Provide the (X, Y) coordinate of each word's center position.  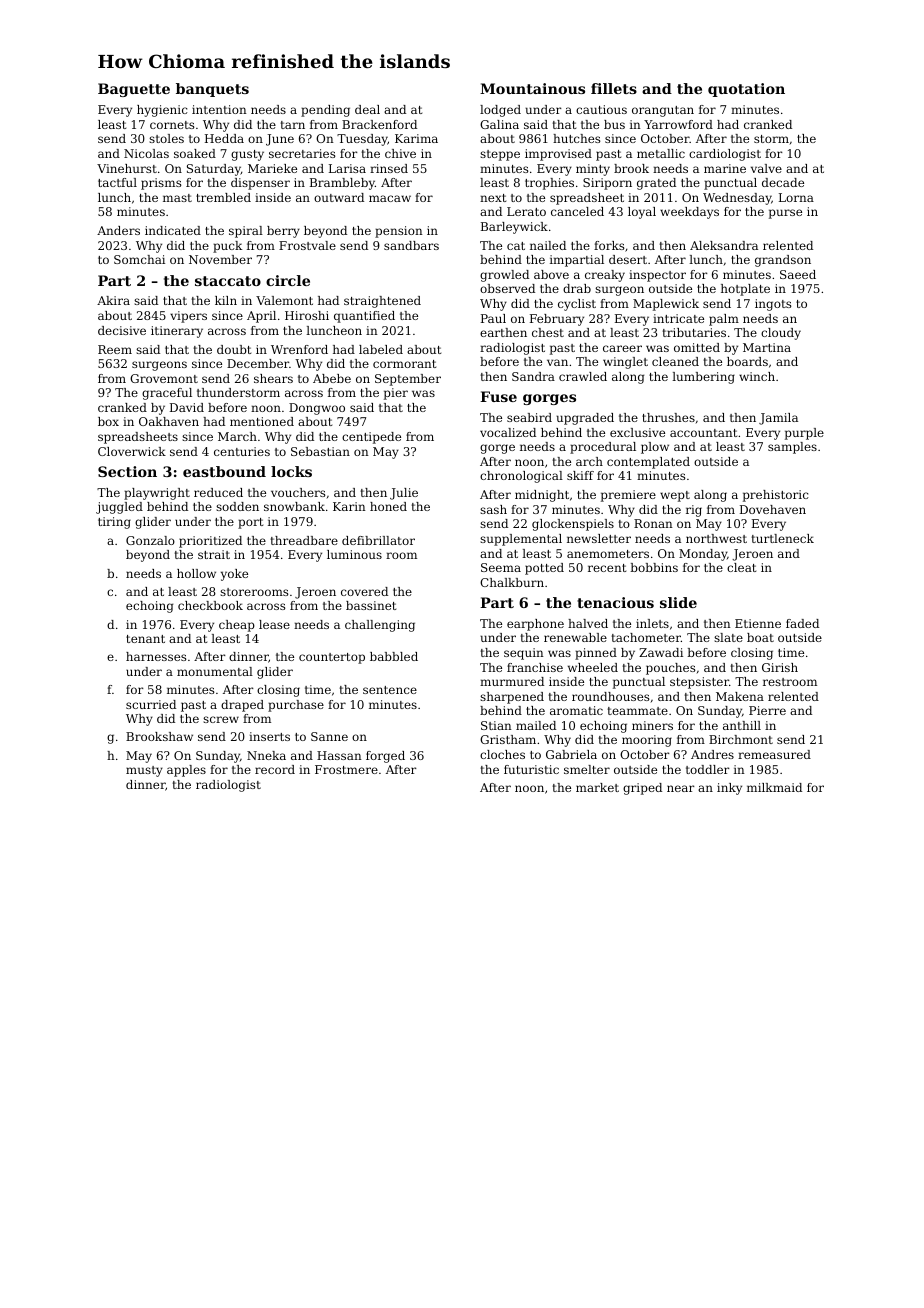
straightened (382, 302)
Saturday (214, 170)
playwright (157, 494)
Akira (113, 300)
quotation (746, 90)
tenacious (615, 602)
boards (747, 361)
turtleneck (783, 538)
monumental (215, 671)
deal (367, 109)
